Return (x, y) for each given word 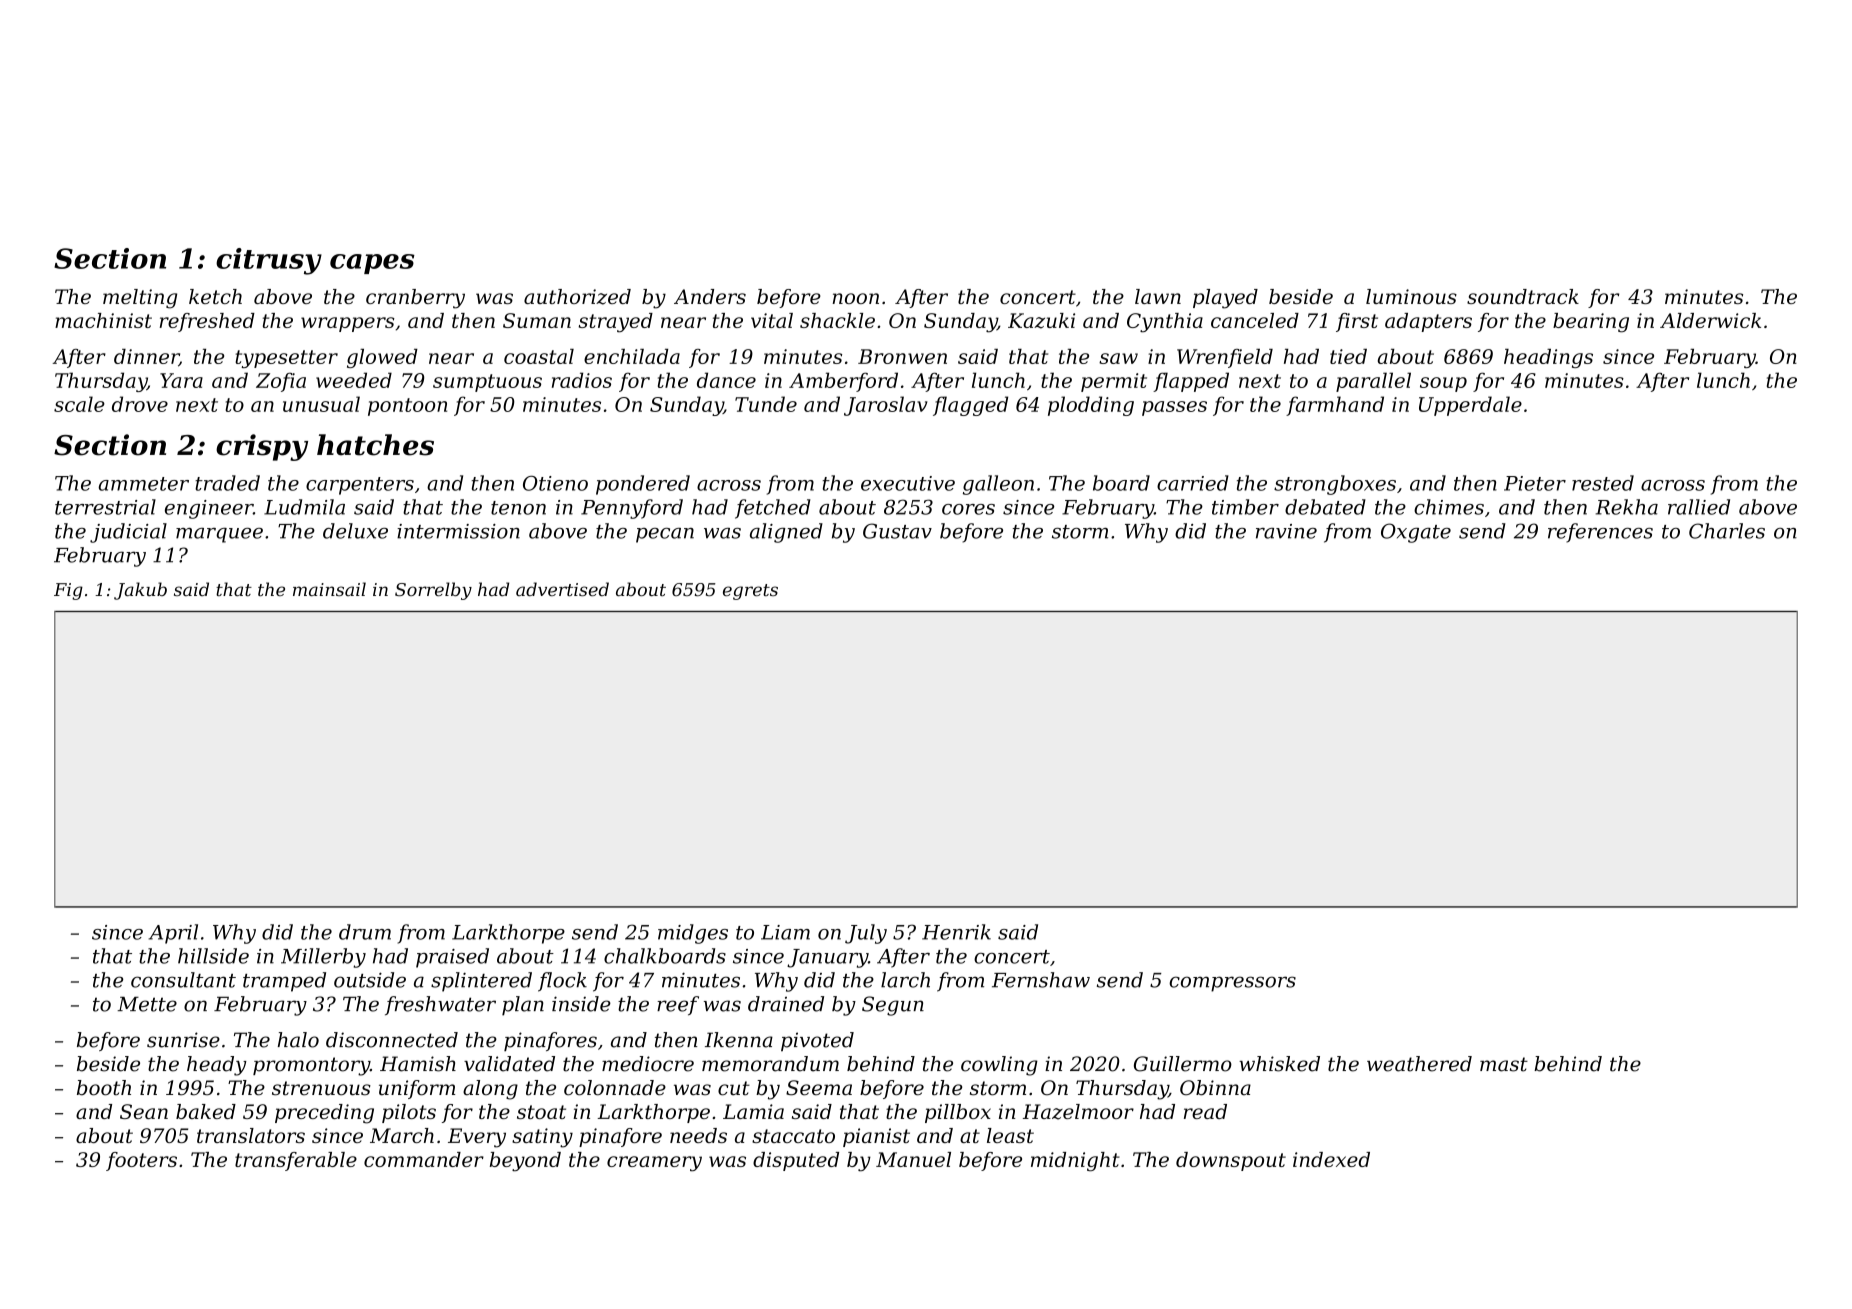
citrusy (269, 261)
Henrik (956, 932)
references (1600, 533)
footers (141, 1161)
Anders (710, 296)
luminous (1411, 296)
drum (365, 932)
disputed (796, 1161)
